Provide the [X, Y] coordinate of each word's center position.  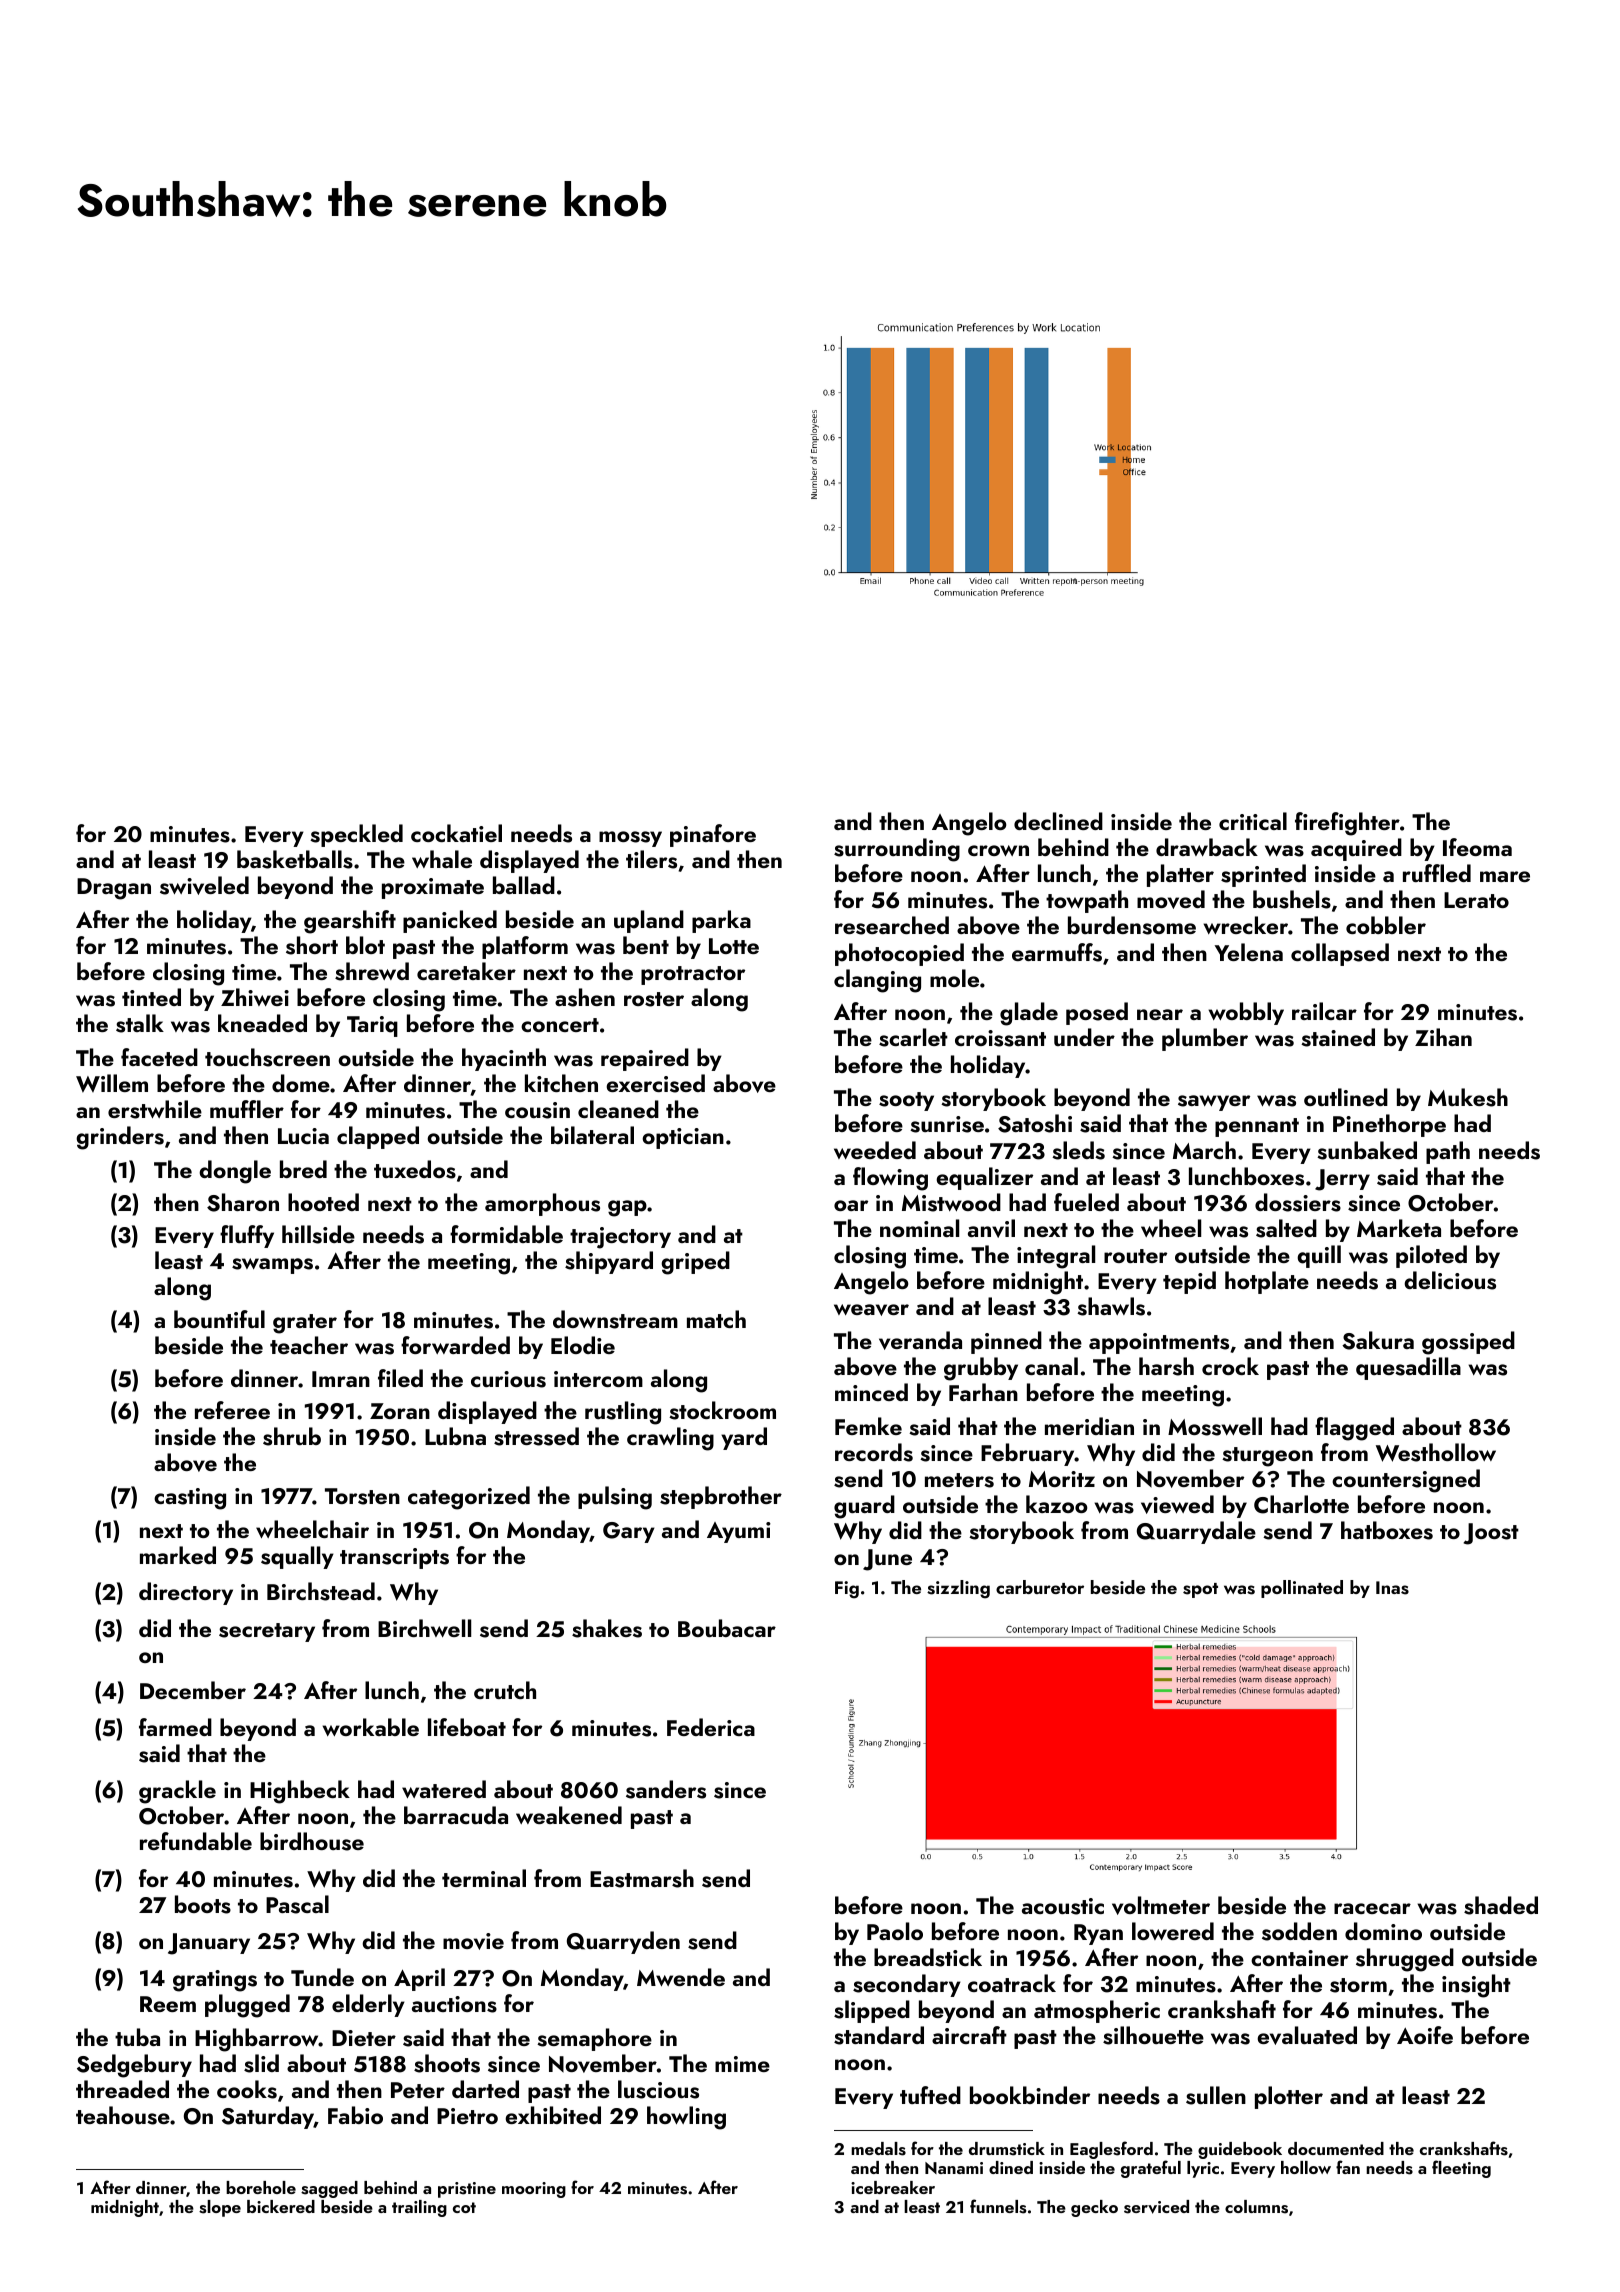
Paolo [895, 1931]
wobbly [1246, 1013]
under [1084, 1037]
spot [1200, 1590]
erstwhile [155, 1109]
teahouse [123, 2115]
